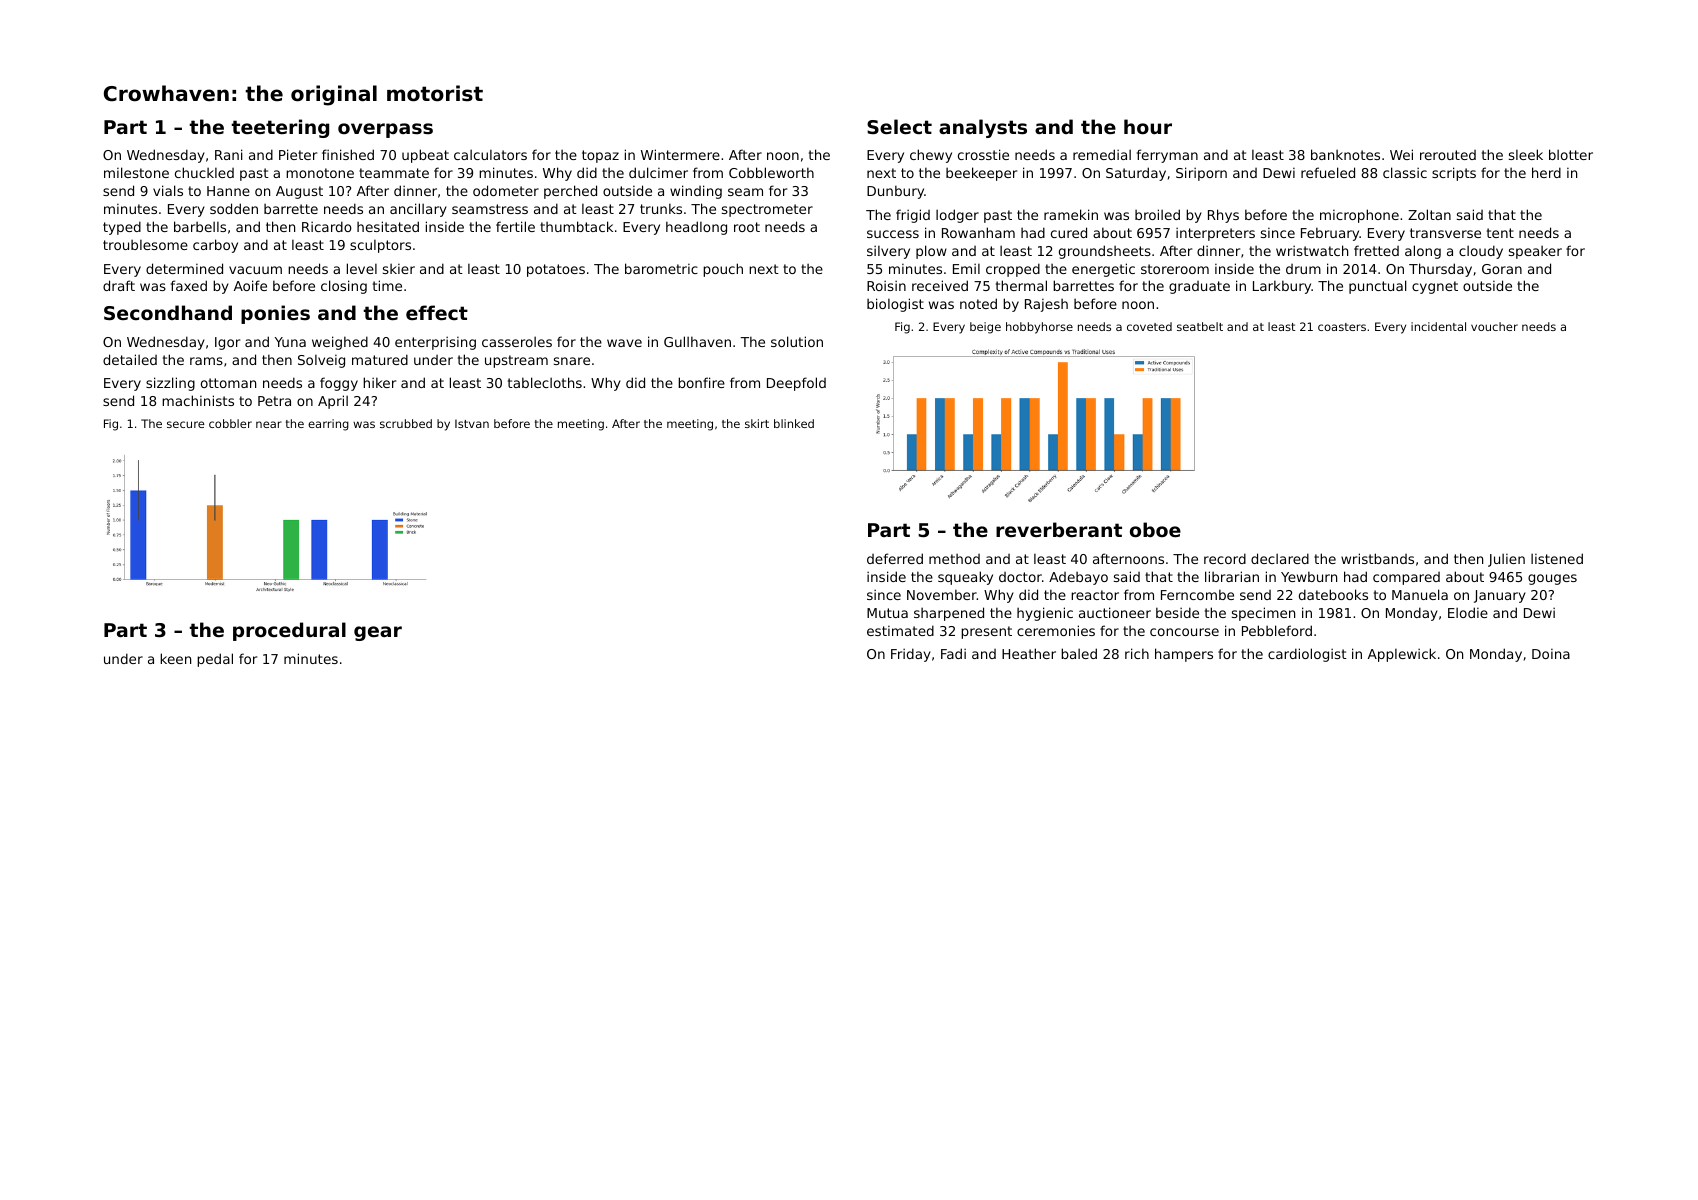 This image has width=1698, height=1200. Describe the element at coordinates (215, 660) in the image. I see `pedal` at that location.
